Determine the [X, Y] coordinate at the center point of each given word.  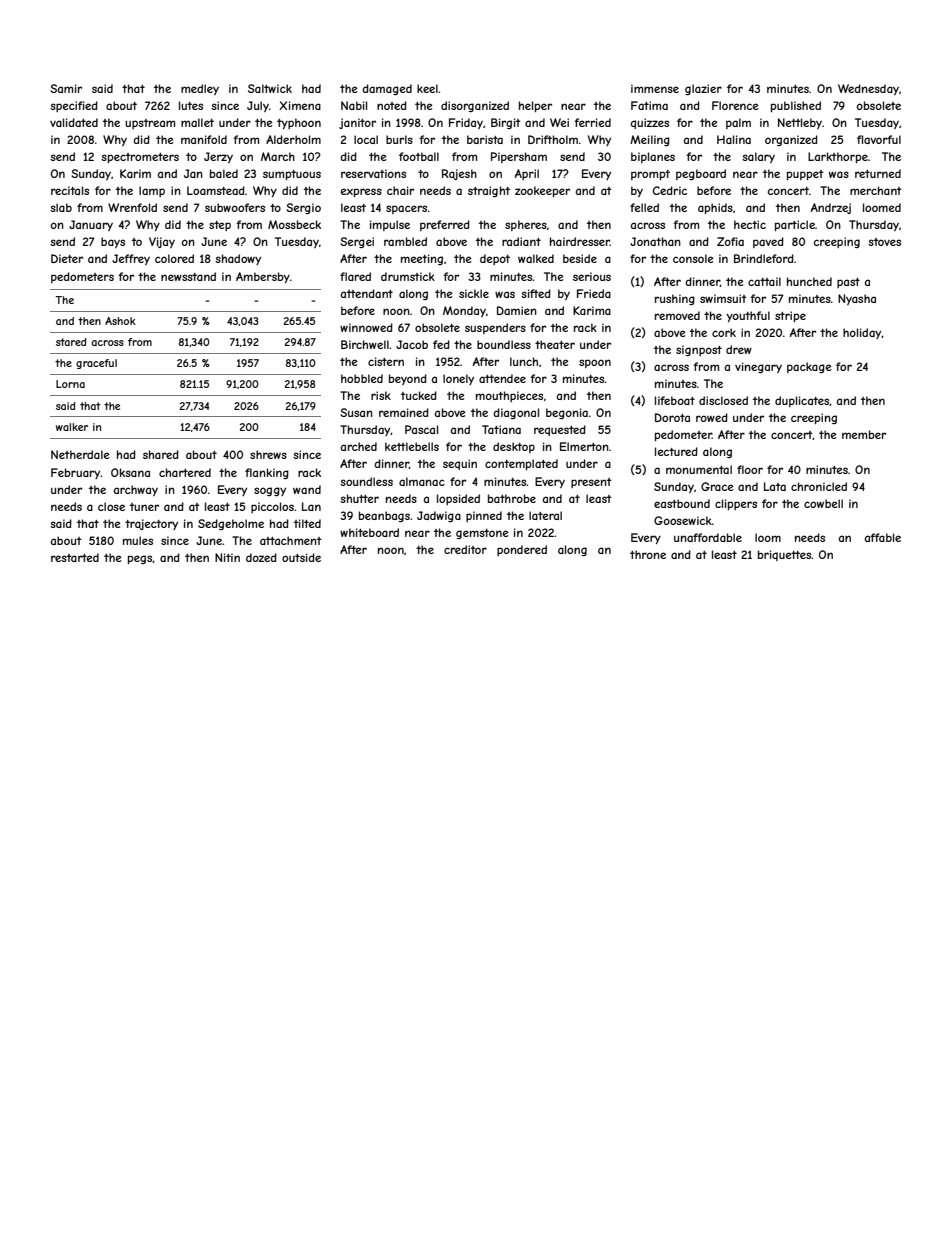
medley [200, 89]
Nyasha [857, 299]
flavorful [879, 139]
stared [71, 342]
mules [138, 540]
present [591, 483]
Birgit [506, 123]
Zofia [730, 241]
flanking [267, 473]
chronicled [819, 486]
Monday [464, 311]
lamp [152, 191]
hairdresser [580, 241]
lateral [545, 515]
